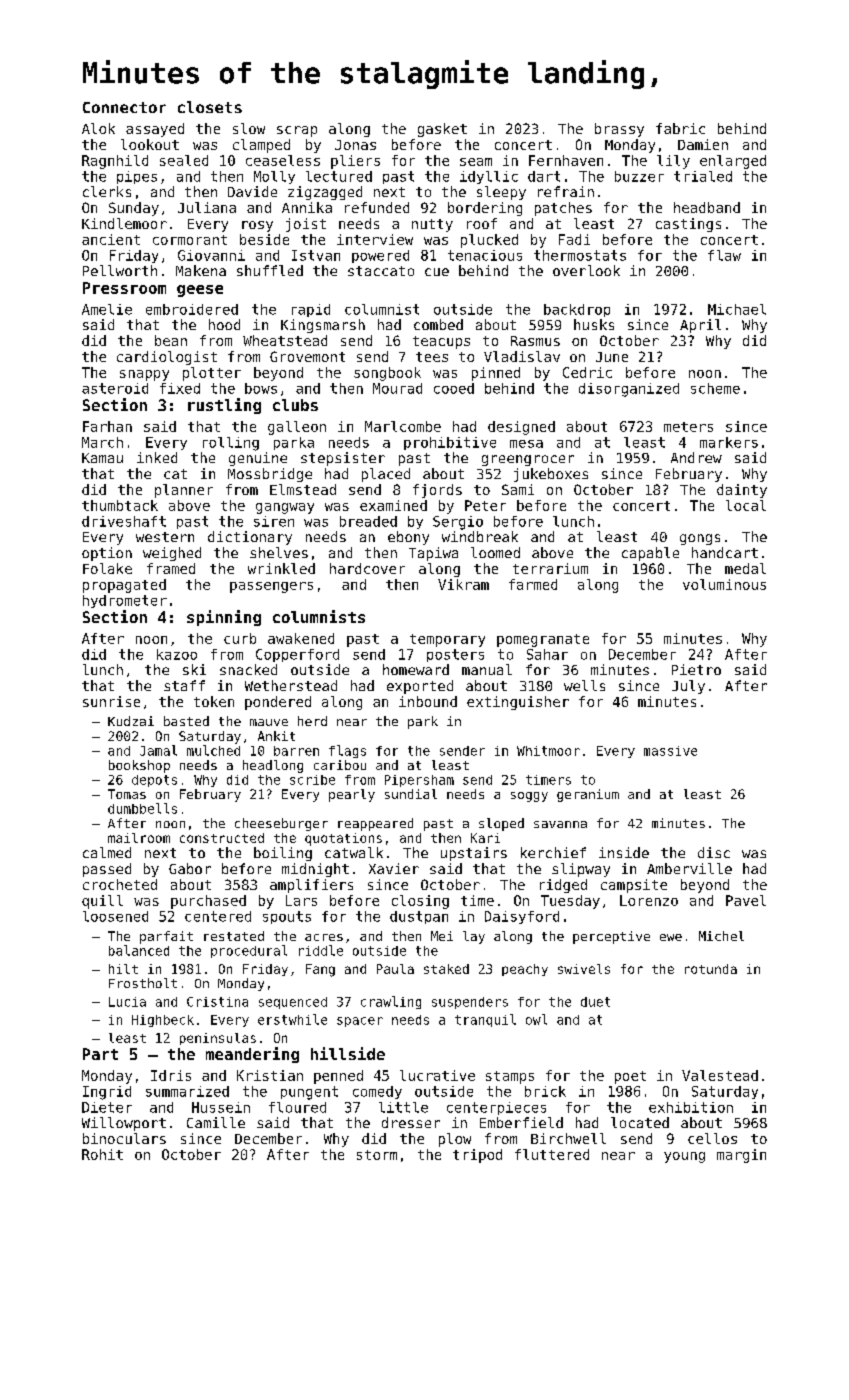 Image resolution: width=849 pixels, height=1400 pixels. Describe the element at coordinates (680, 128) in the document. I see `fabric` at that location.
